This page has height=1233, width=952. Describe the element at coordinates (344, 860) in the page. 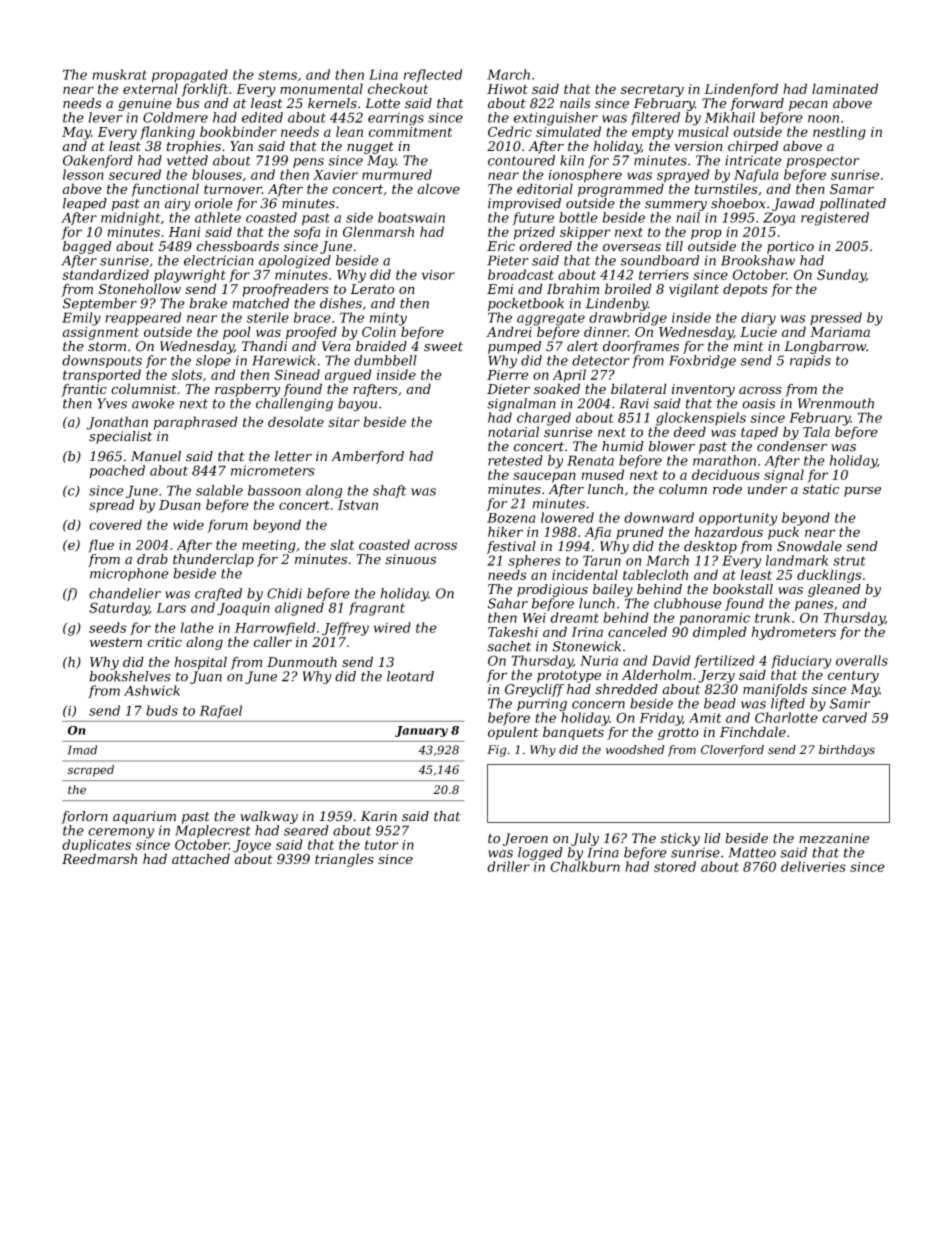

I see `triangles` at that location.
